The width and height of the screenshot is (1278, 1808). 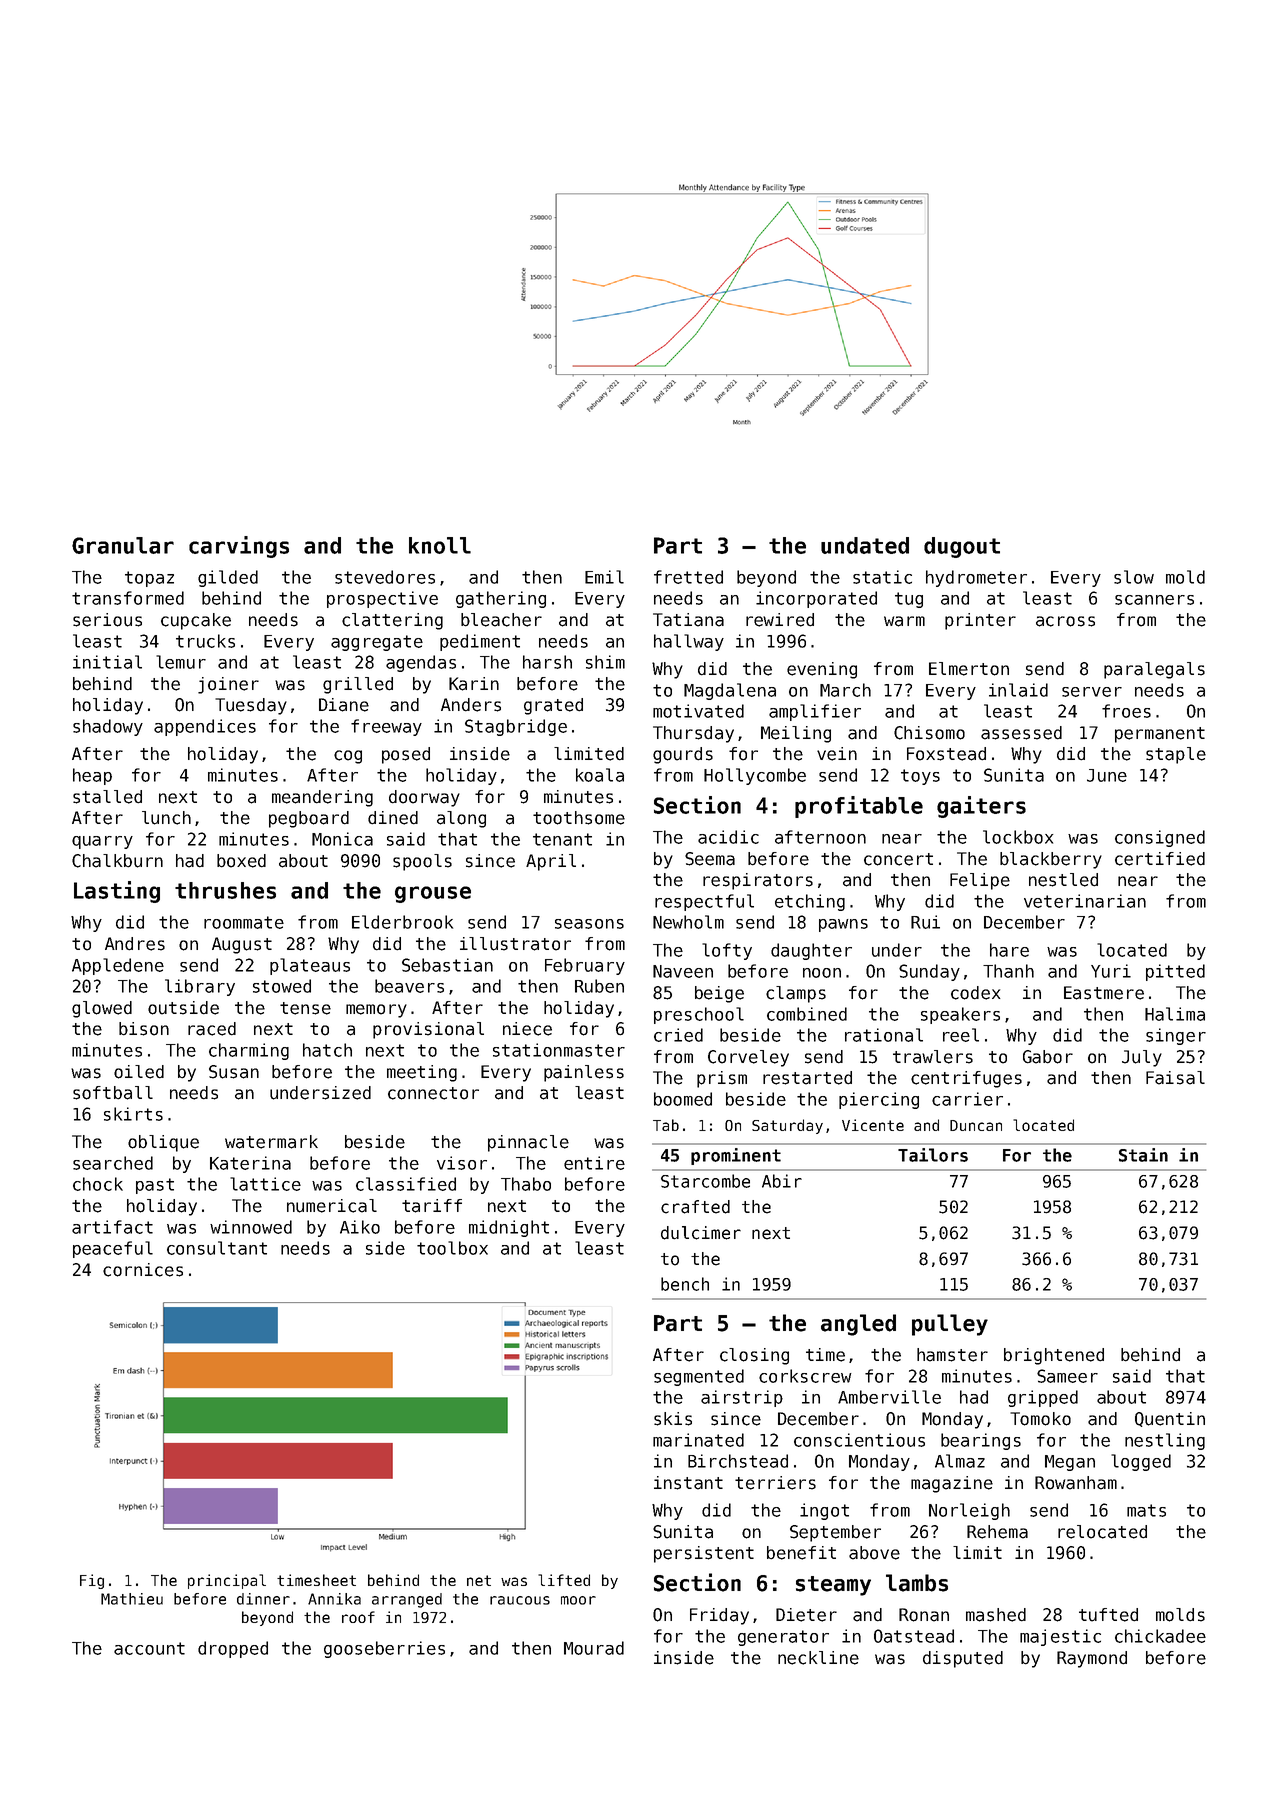 I want to click on Almaz, so click(x=960, y=1461).
